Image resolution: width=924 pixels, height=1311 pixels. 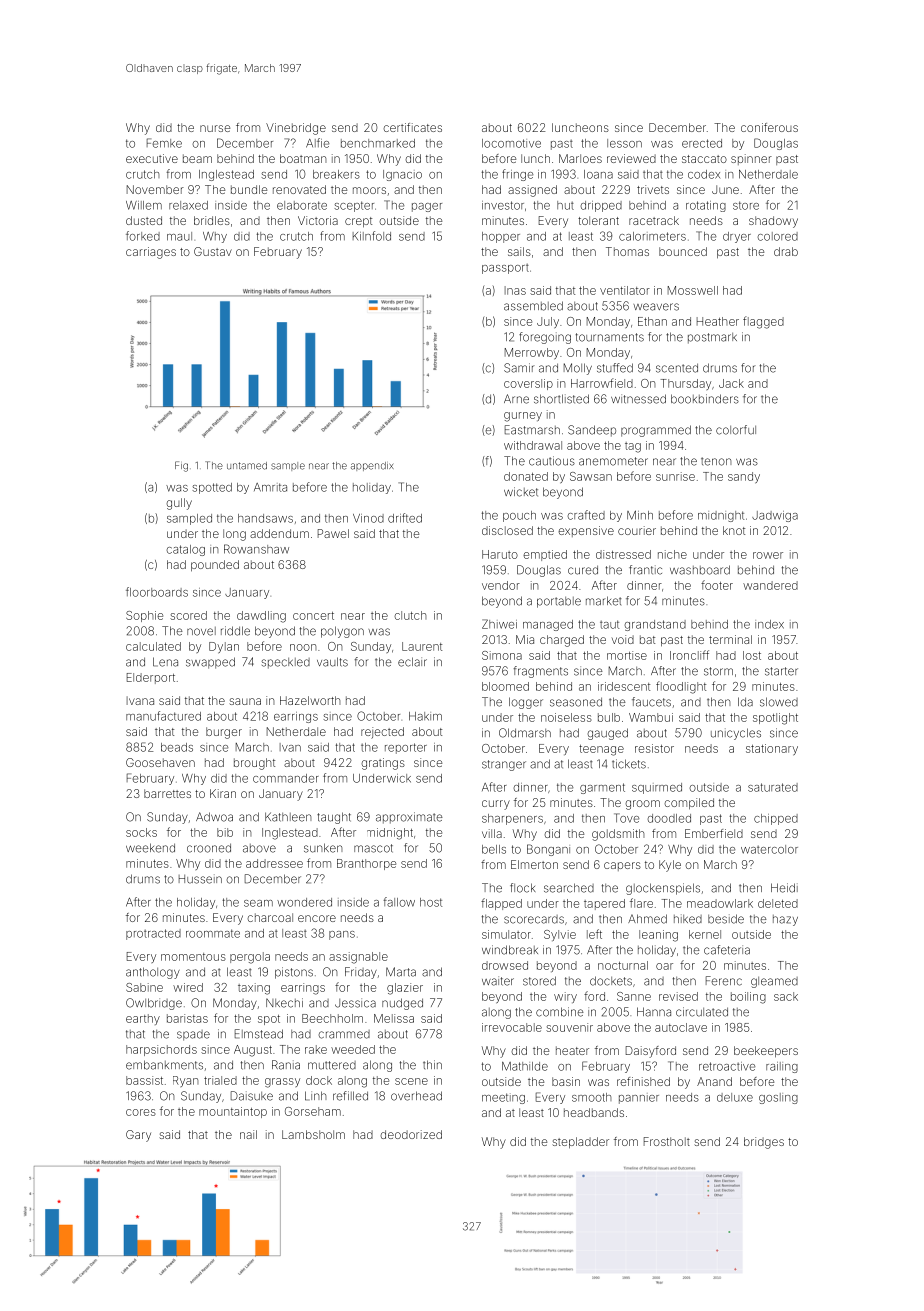 I want to click on lesson, so click(x=624, y=143).
